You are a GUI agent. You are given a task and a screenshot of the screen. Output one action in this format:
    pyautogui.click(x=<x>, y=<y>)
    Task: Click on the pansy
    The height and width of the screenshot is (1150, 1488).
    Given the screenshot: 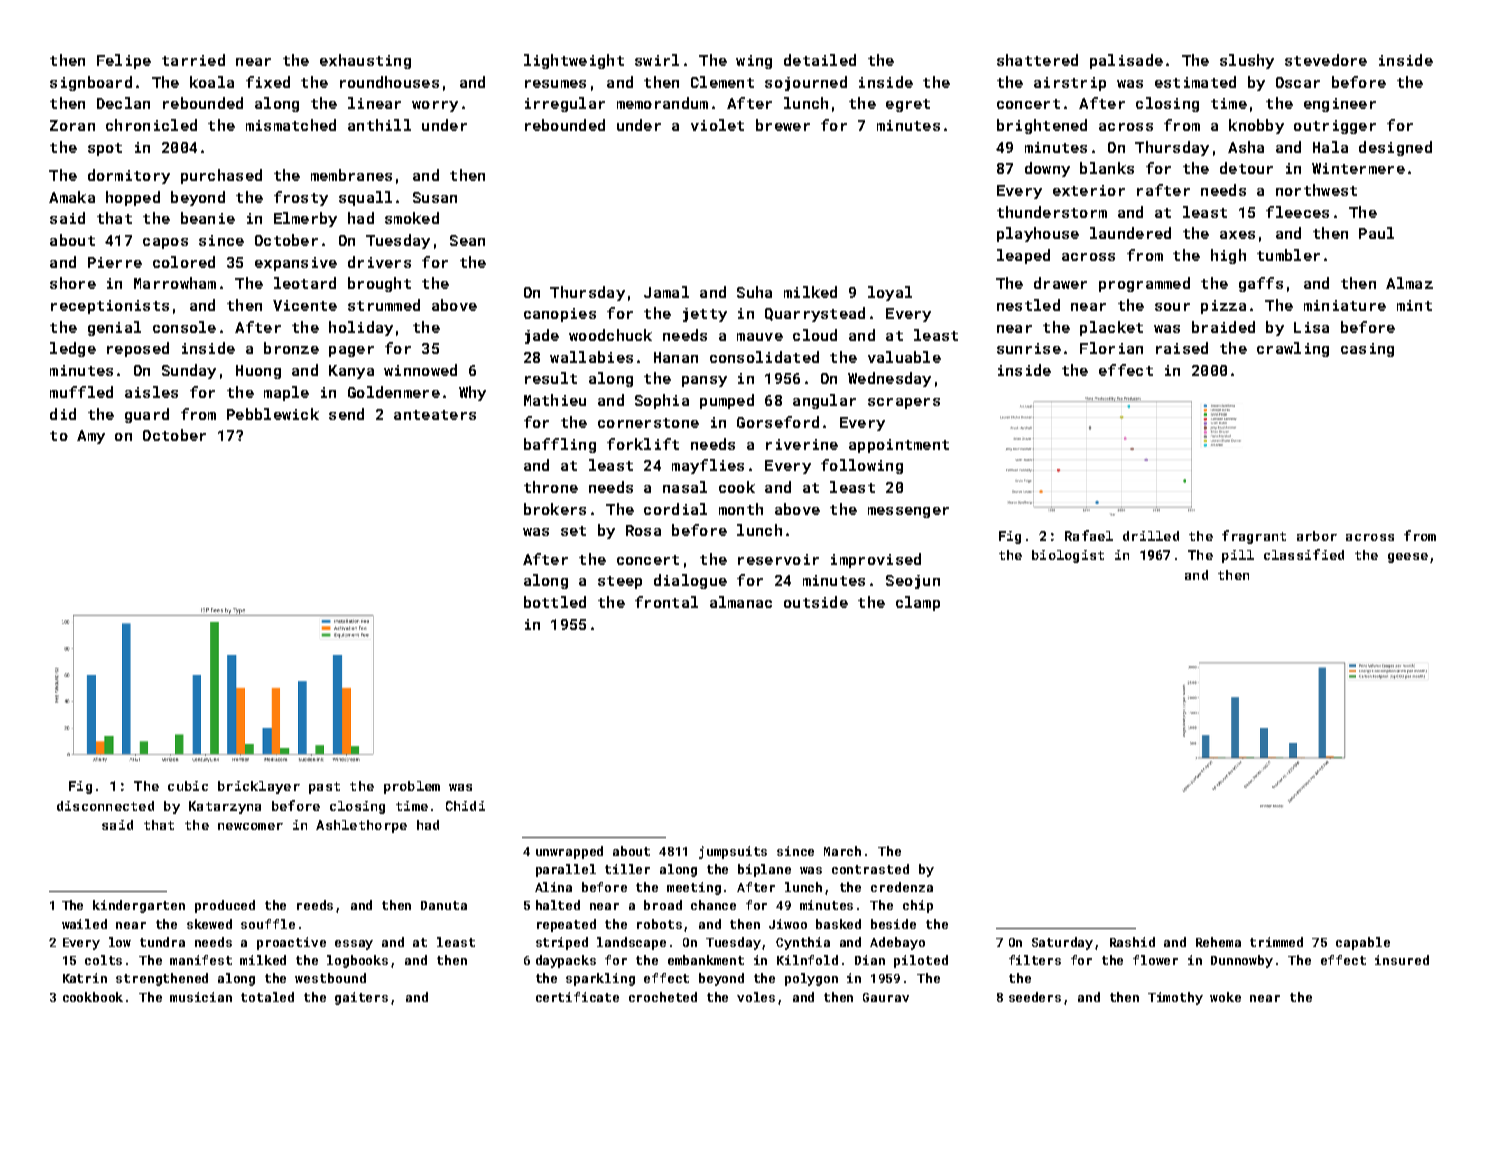 What is the action you would take?
    pyautogui.click(x=704, y=381)
